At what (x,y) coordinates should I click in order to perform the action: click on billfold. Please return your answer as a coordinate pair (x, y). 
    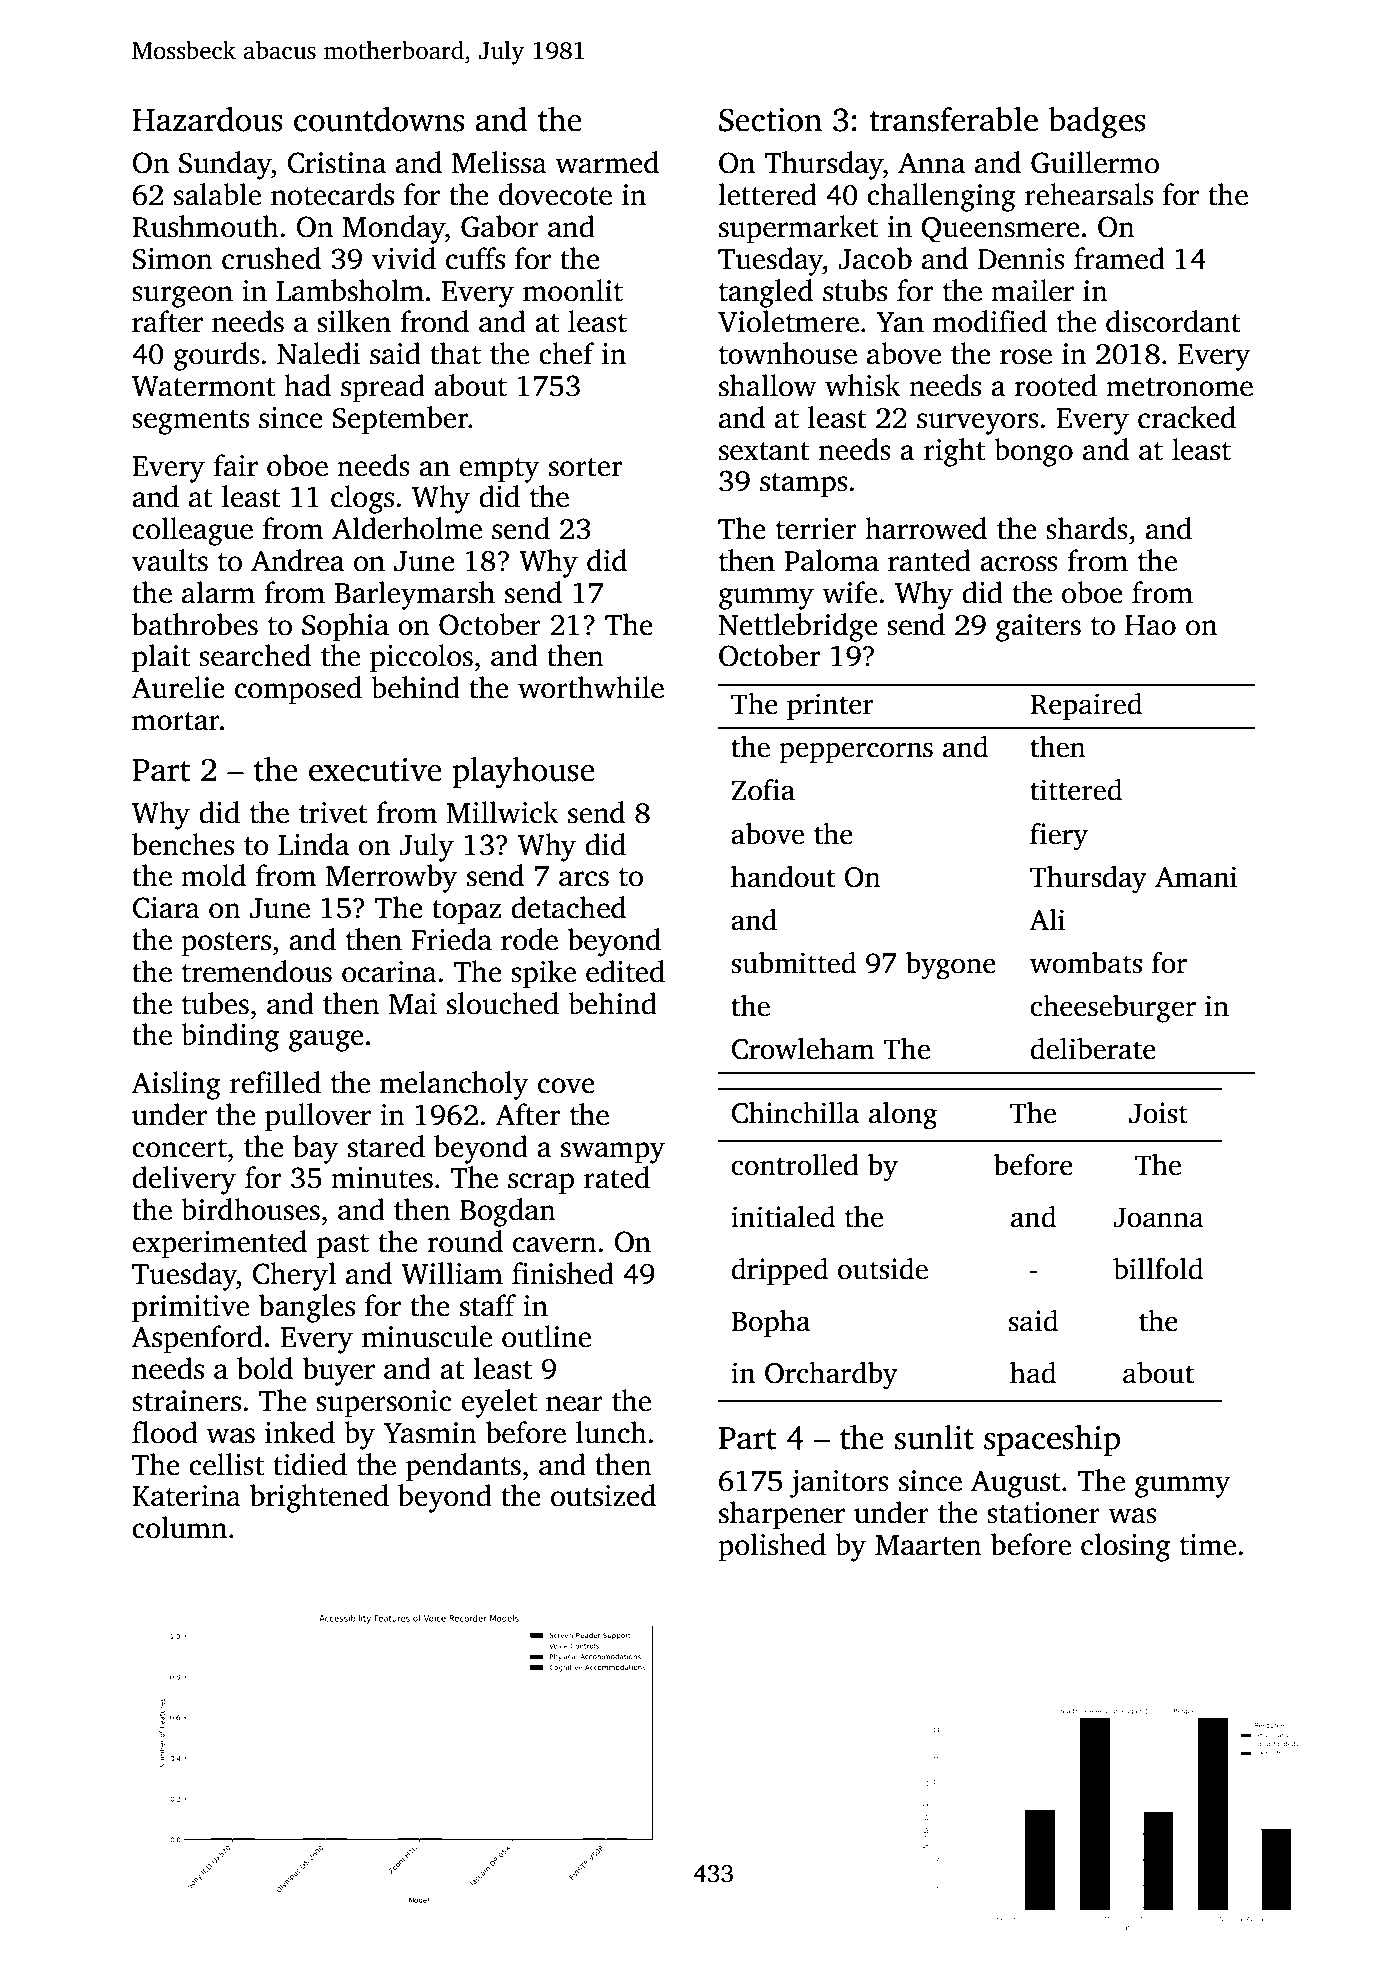
    Looking at the image, I should click on (1158, 1269).
